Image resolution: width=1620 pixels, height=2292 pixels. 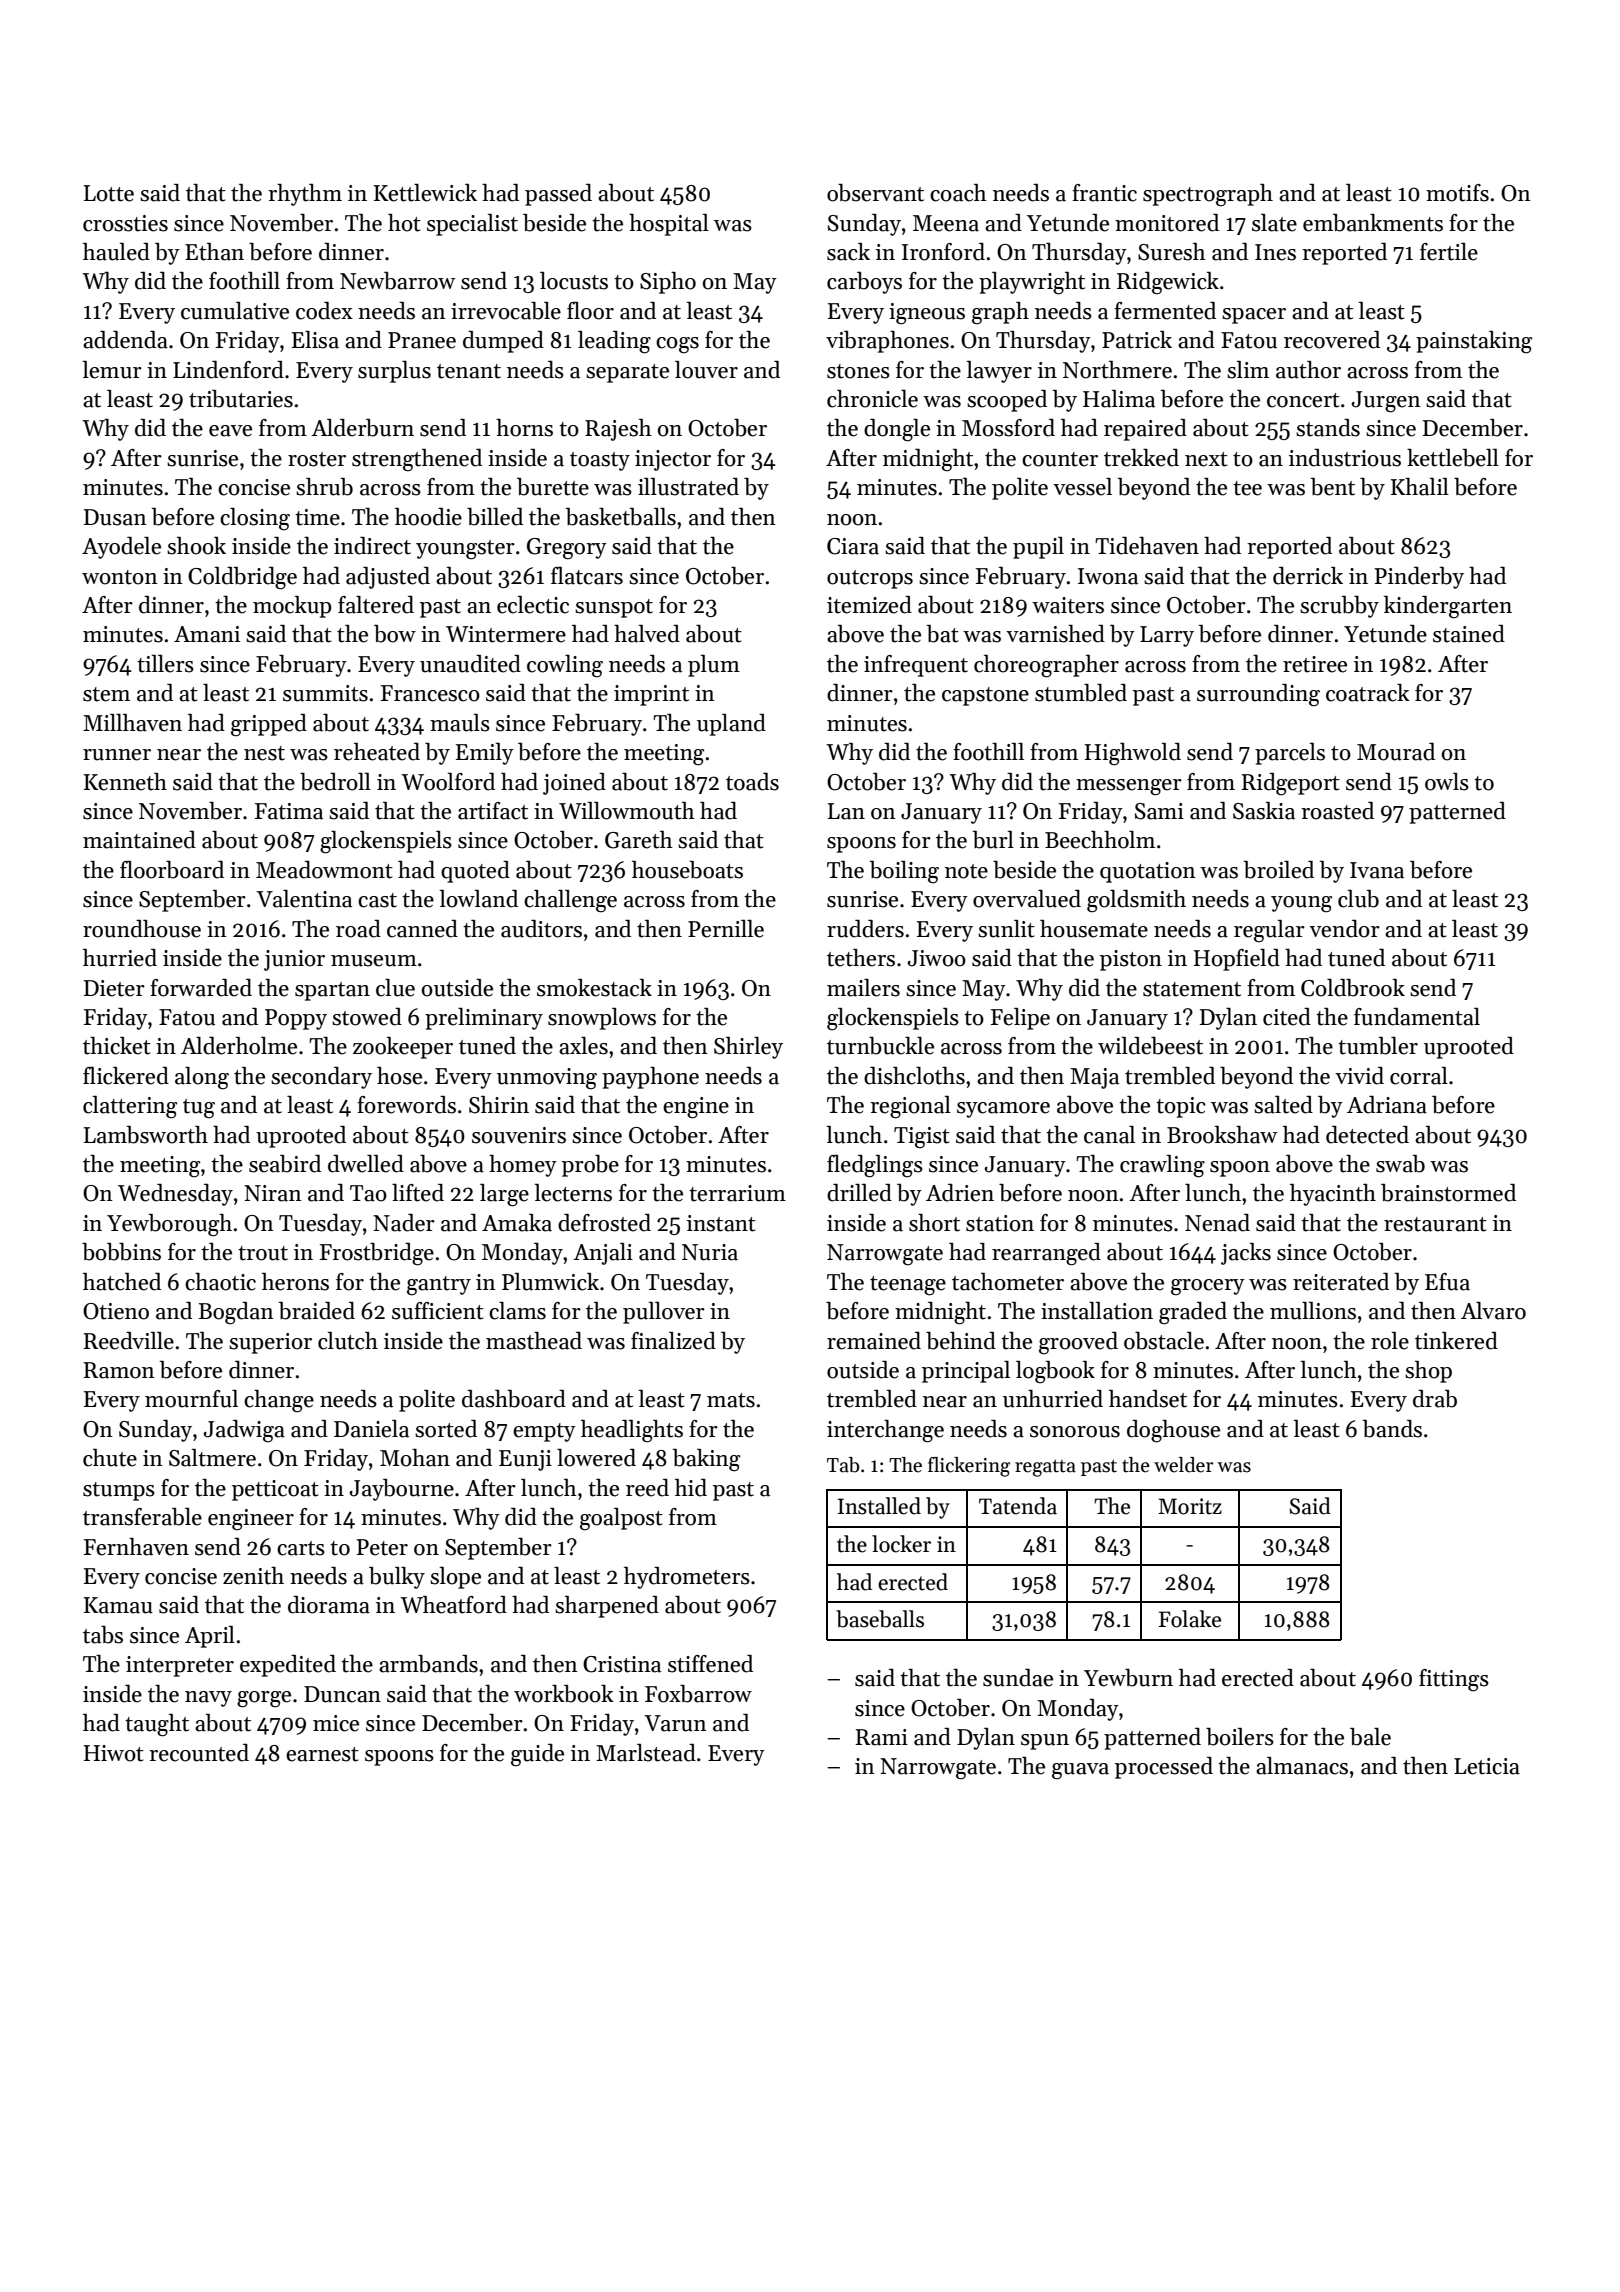 What do you see at coordinates (210, 1637) in the page?
I see `April` at bounding box center [210, 1637].
